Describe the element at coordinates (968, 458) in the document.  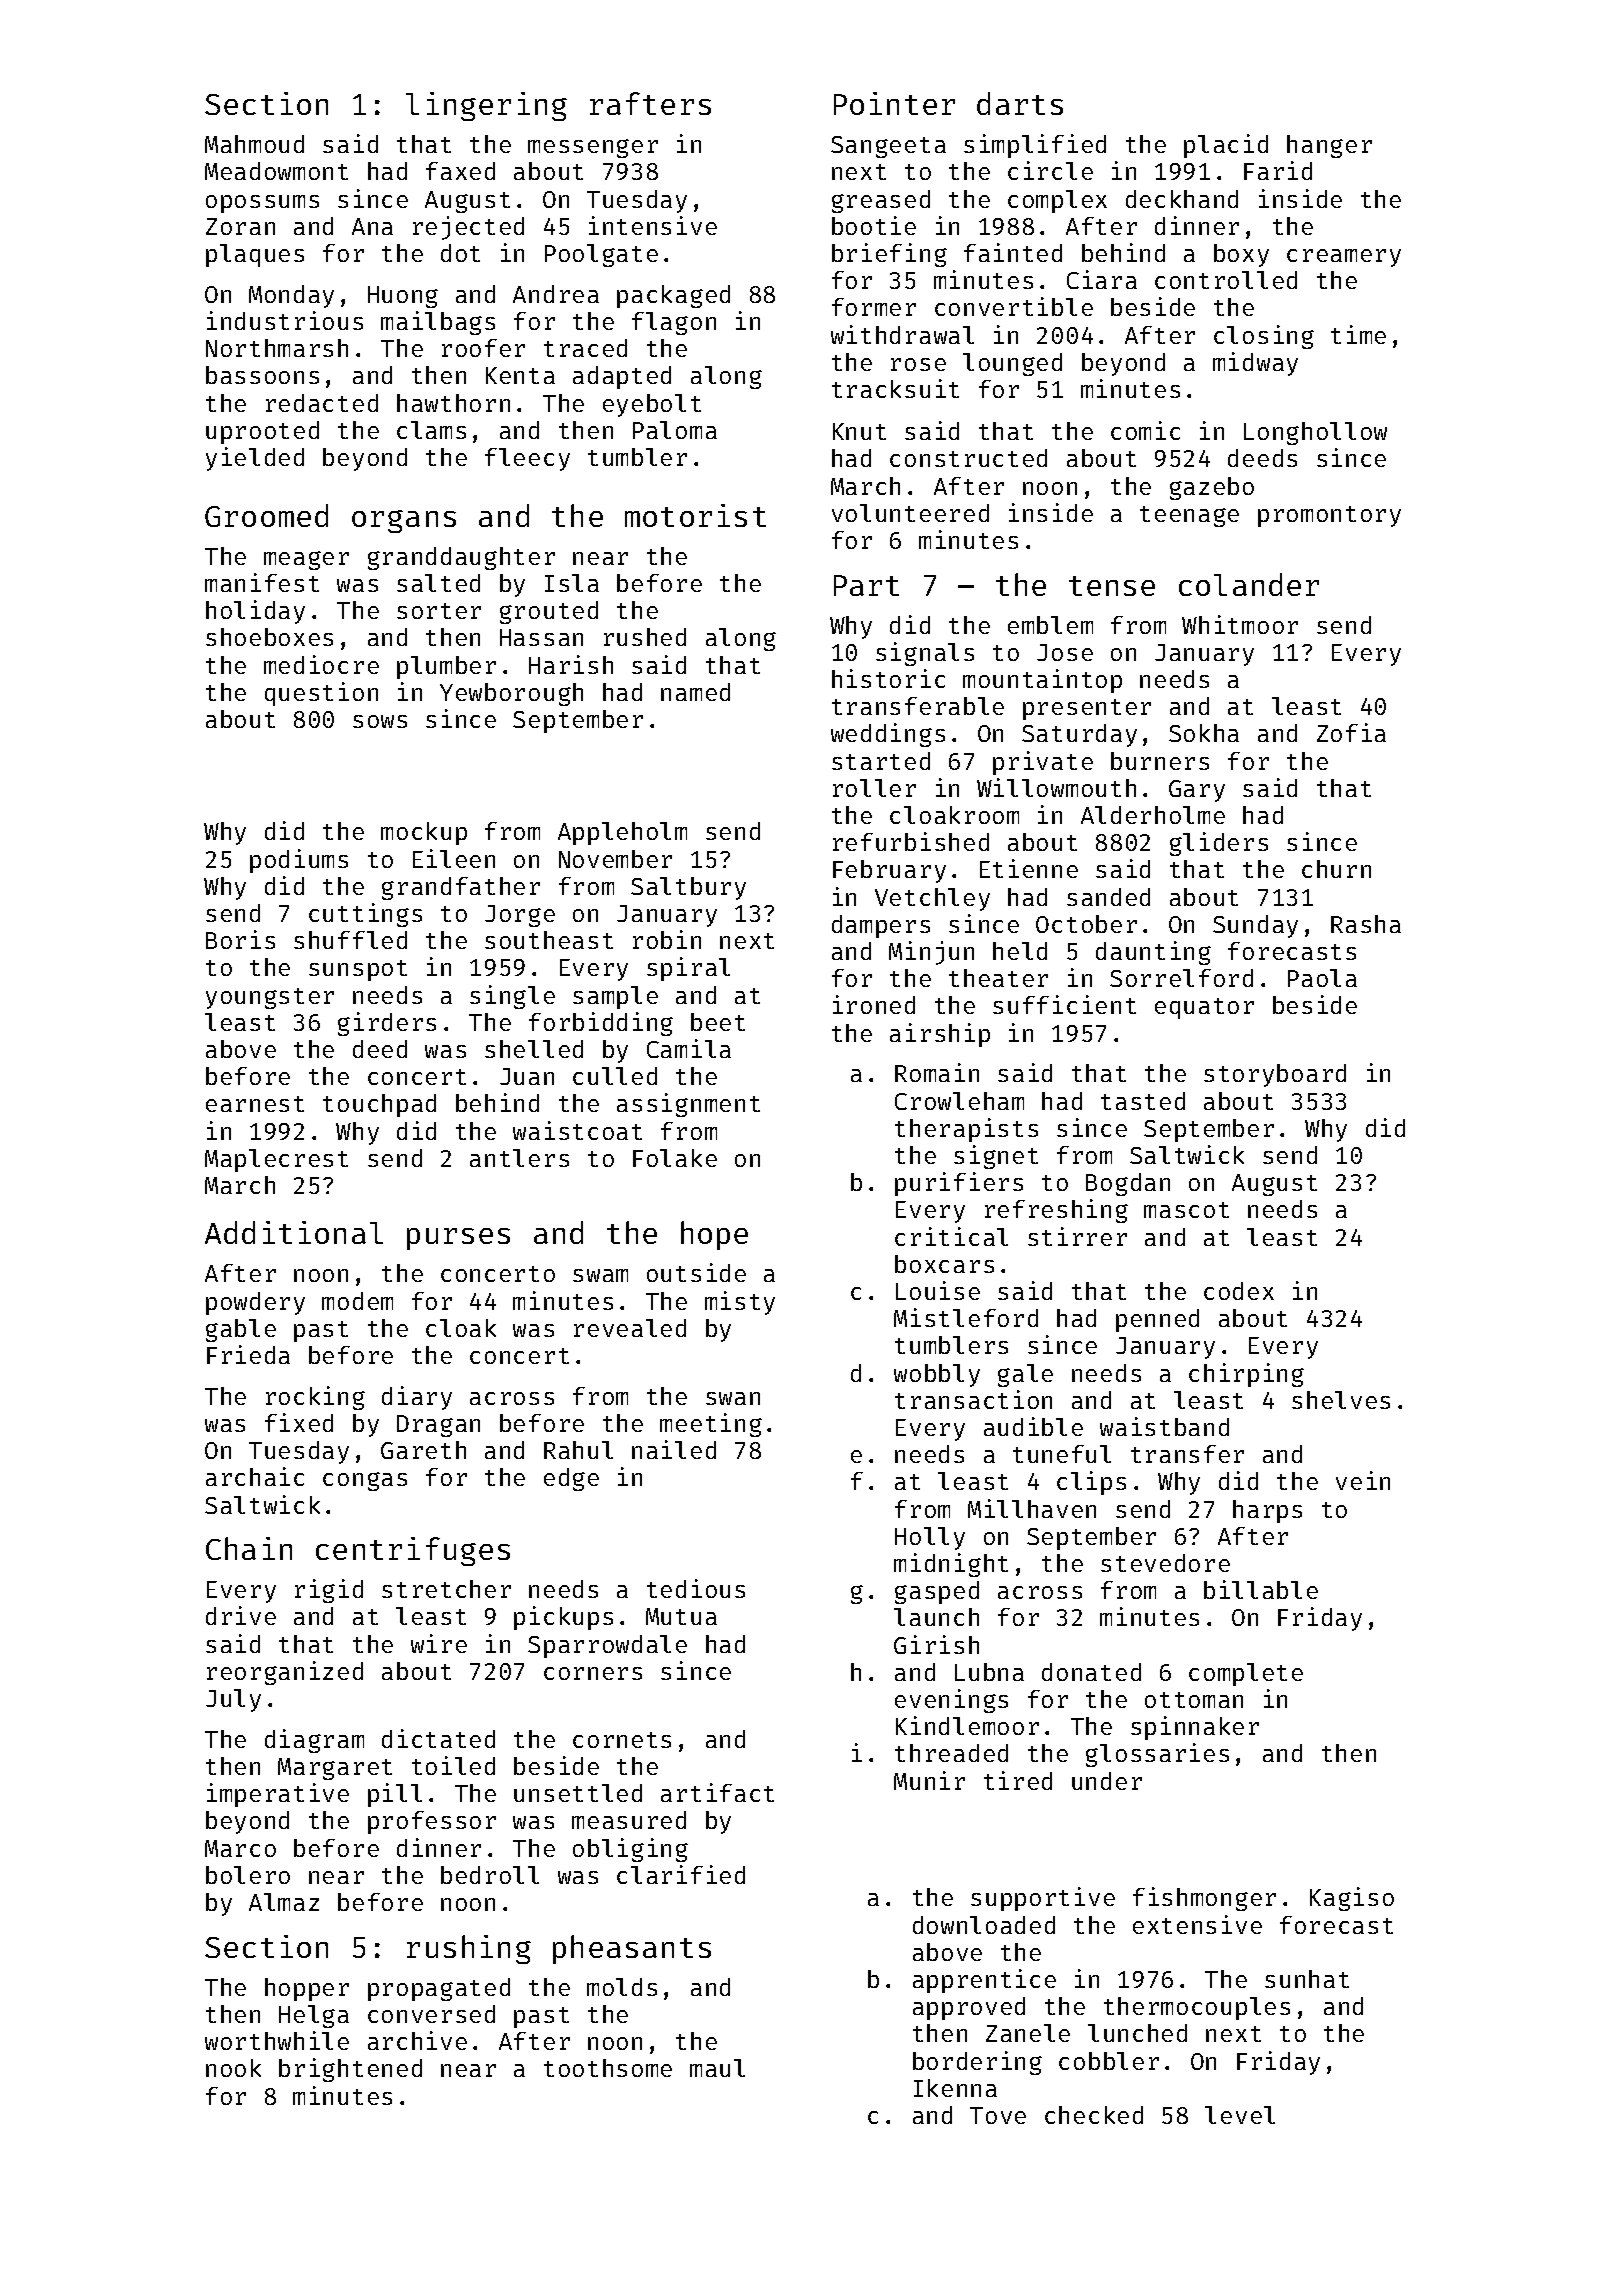
I see `constructed` at that location.
